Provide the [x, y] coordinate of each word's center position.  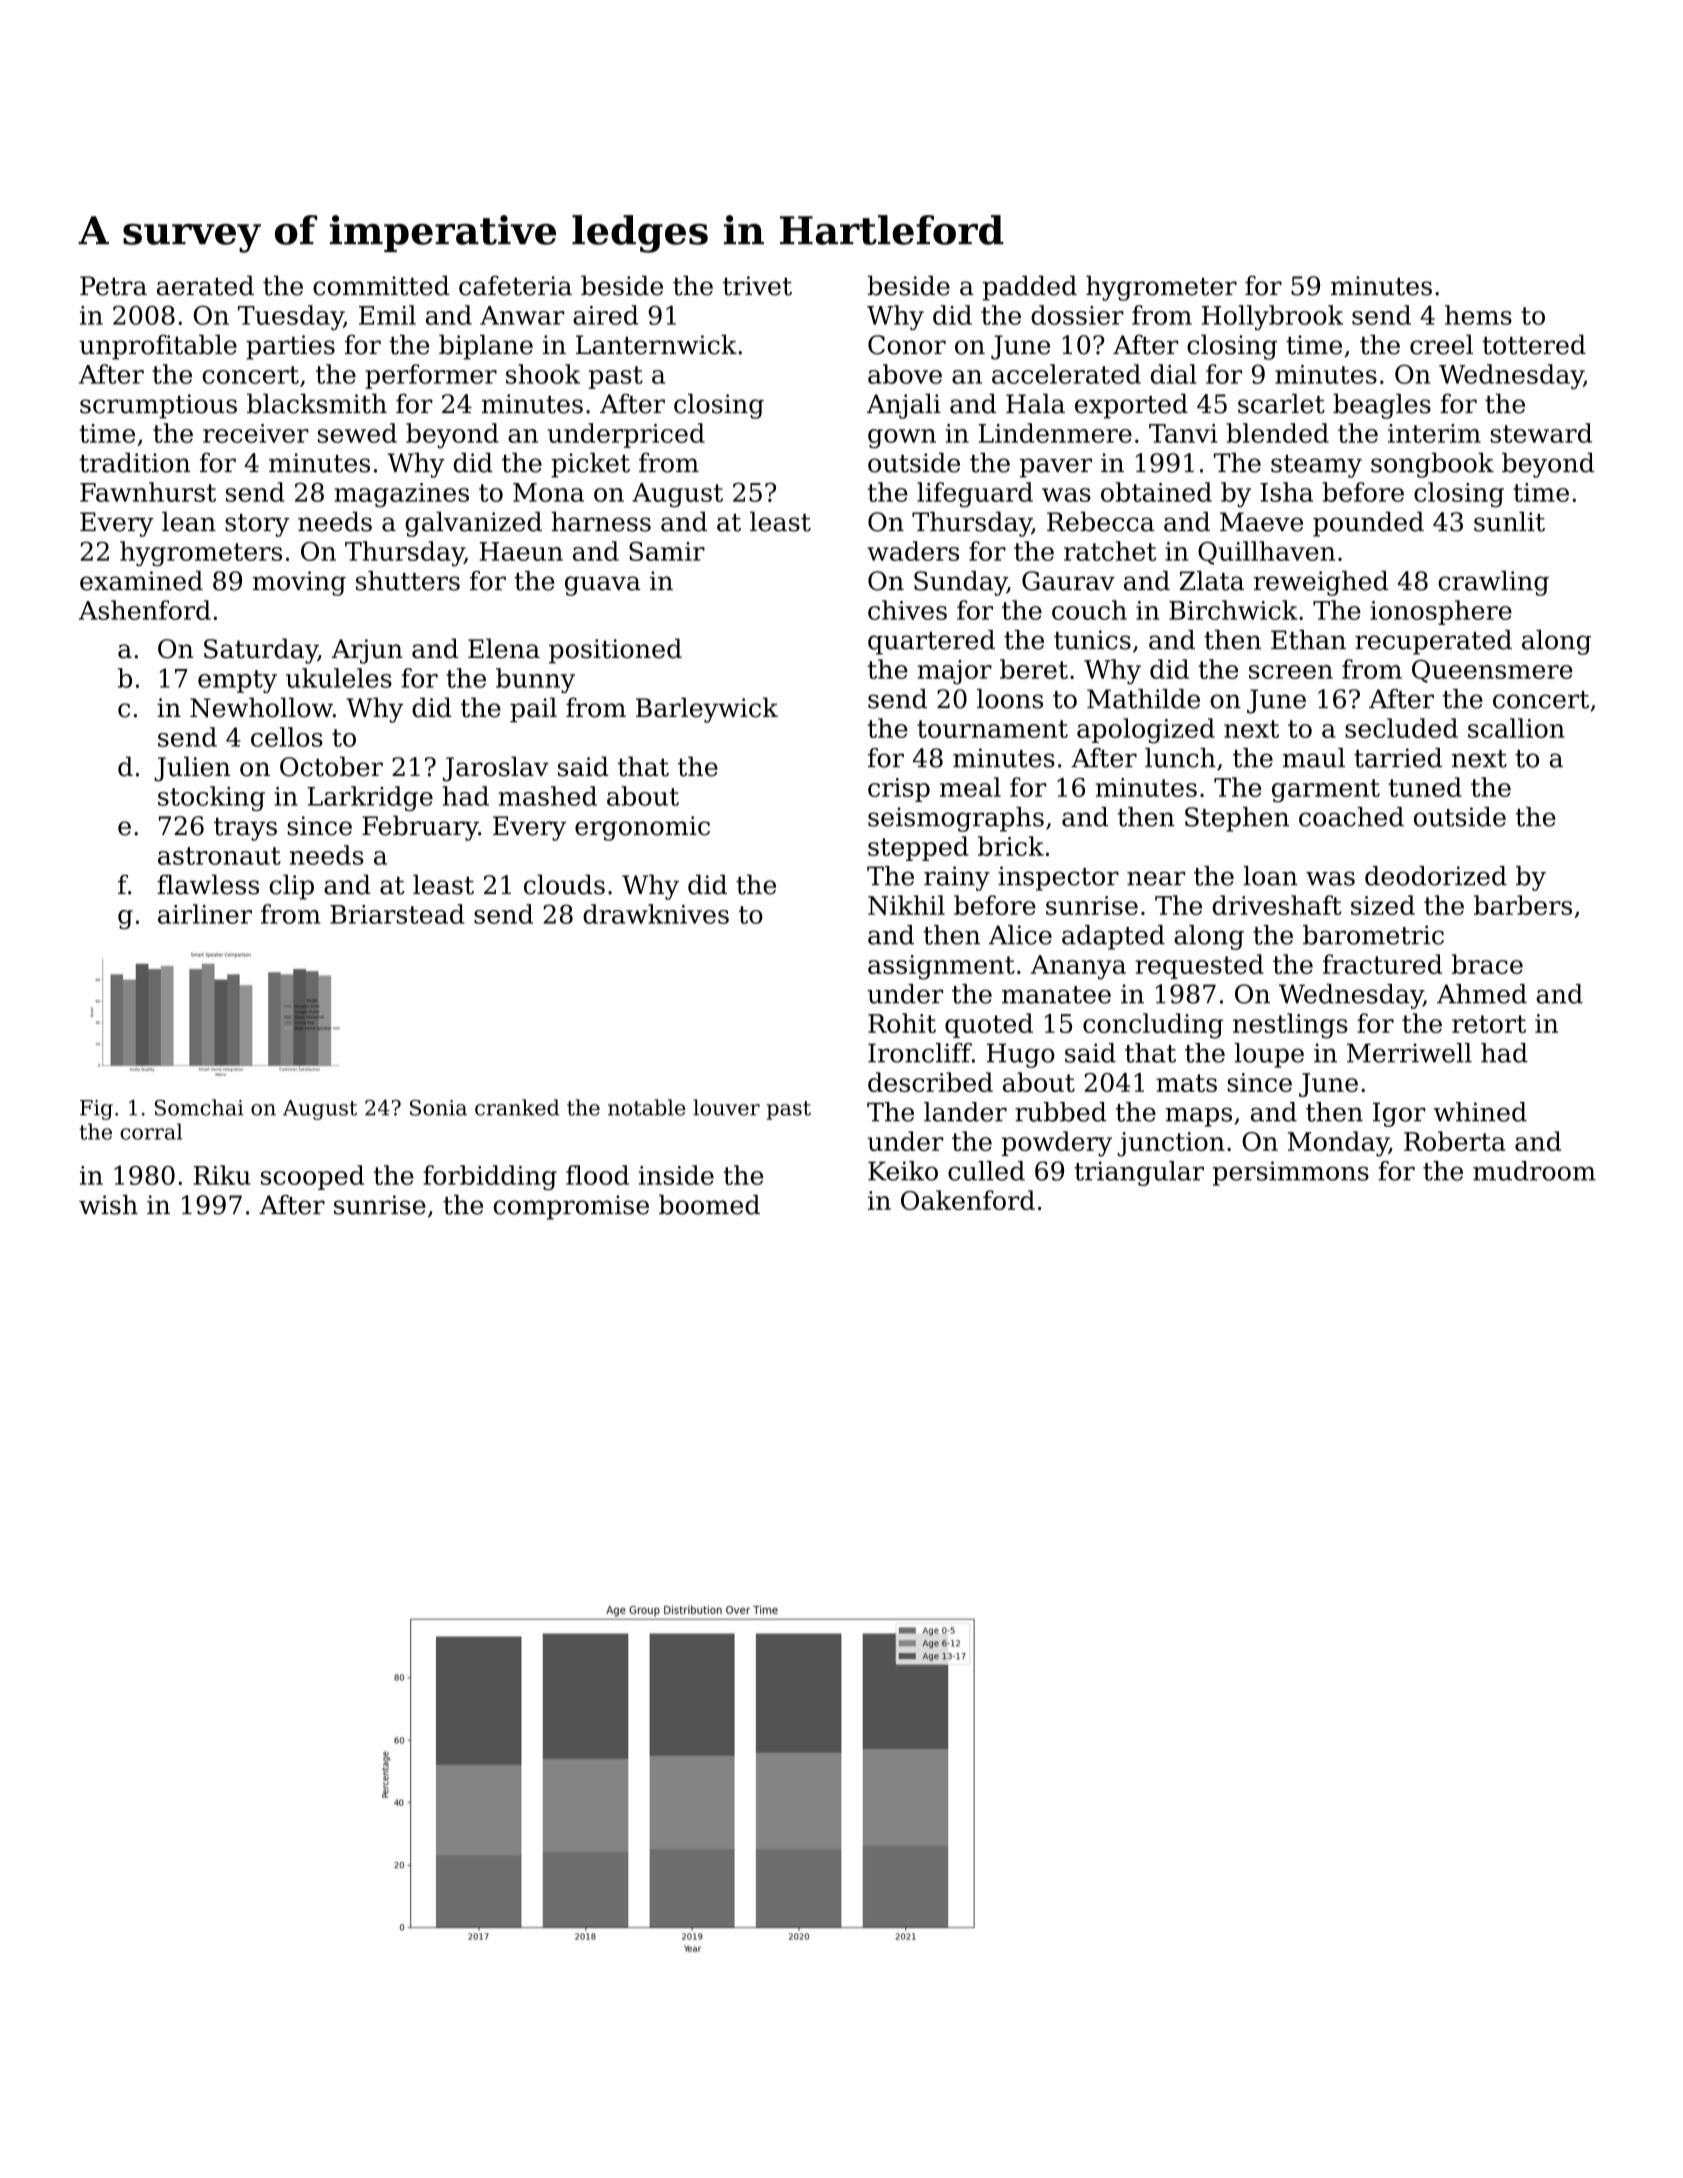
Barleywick [707, 710]
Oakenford [968, 1200]
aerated [205, 285]
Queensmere [1492, 671]
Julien [192, 769]
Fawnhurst [148, 492]
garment [1326, 791]
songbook [1432, 465]
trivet [757, 286]
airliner [205, 914]
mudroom [1534, 1171]
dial [1174, 374]
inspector [1058, 878]
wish [108, 1205]
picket [590, 465]
